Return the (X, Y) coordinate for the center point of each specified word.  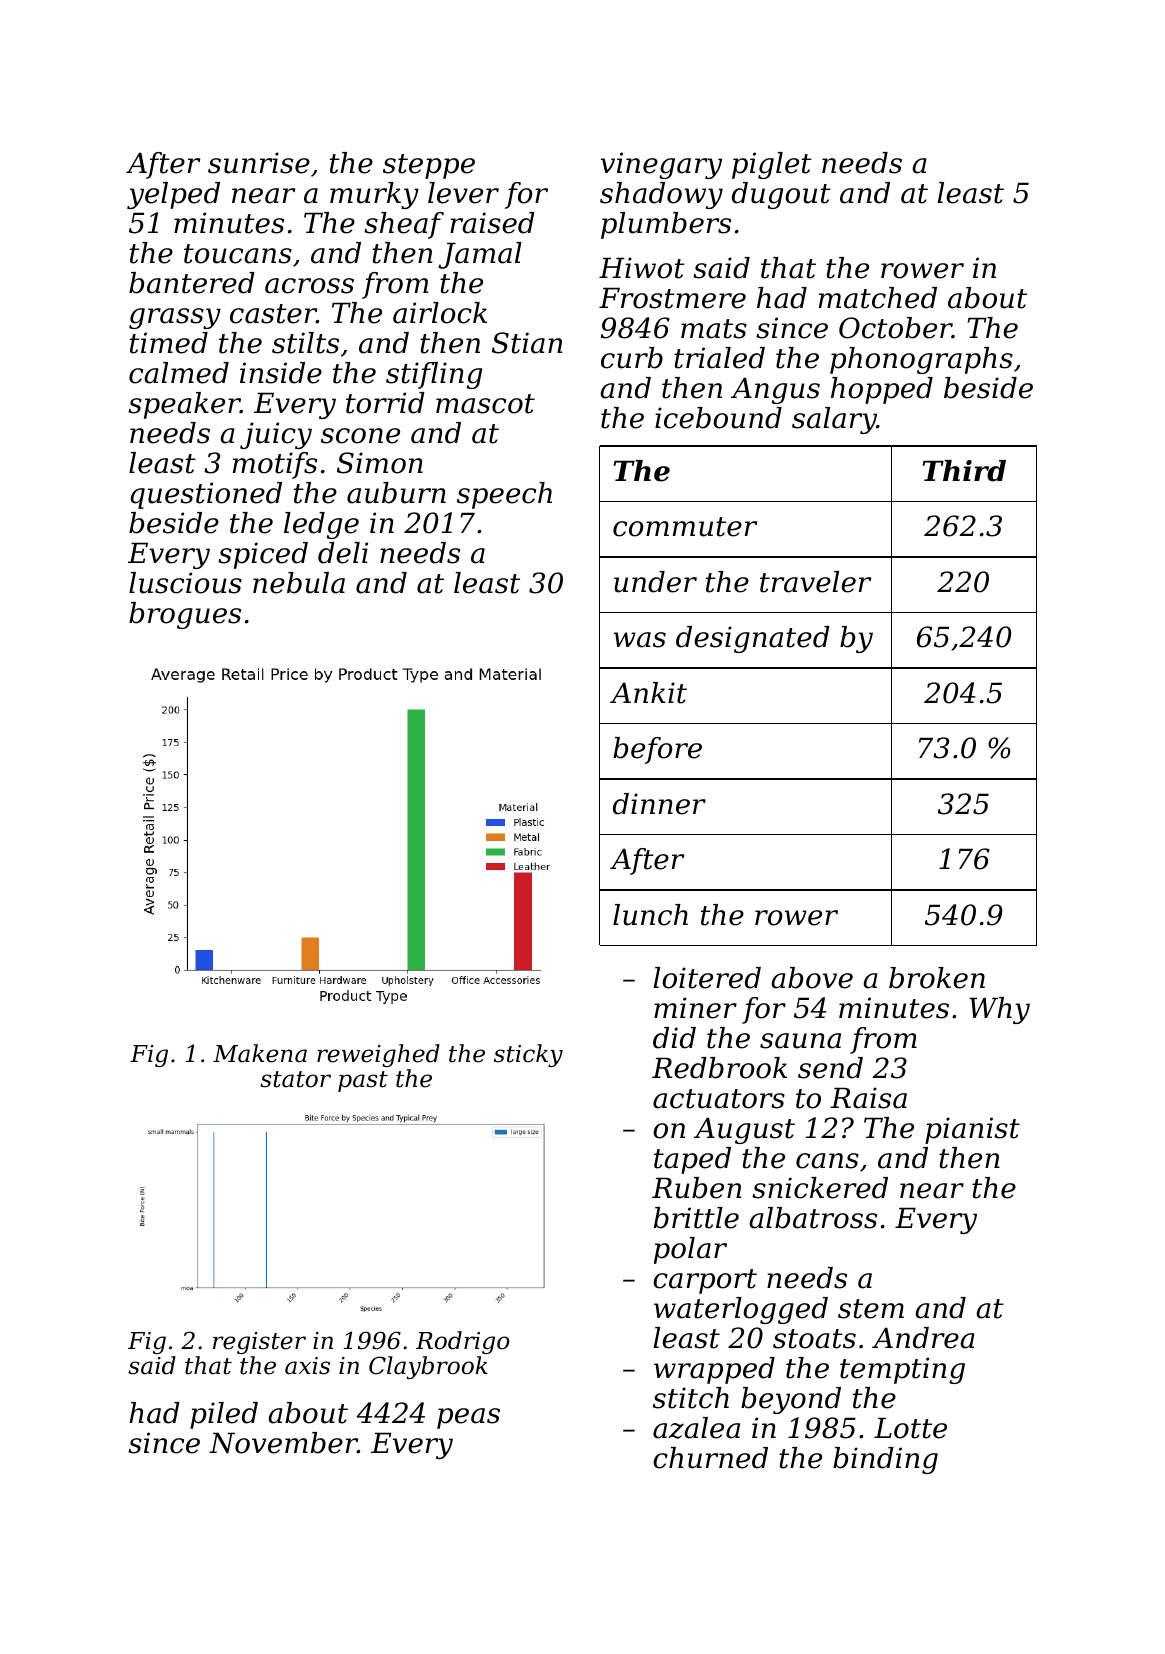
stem (871, 1309)
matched (878, 298)
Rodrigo (463, 1342)
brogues (185, 615)
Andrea (923, 1338)
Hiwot (642, 268)
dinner (659, 804)
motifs (275, 465)
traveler (815, 582)
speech (504, 495)
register (259, 1343)
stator (295, 1079)
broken (937, 978)
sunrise (259, 163)
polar (690, 1250)
